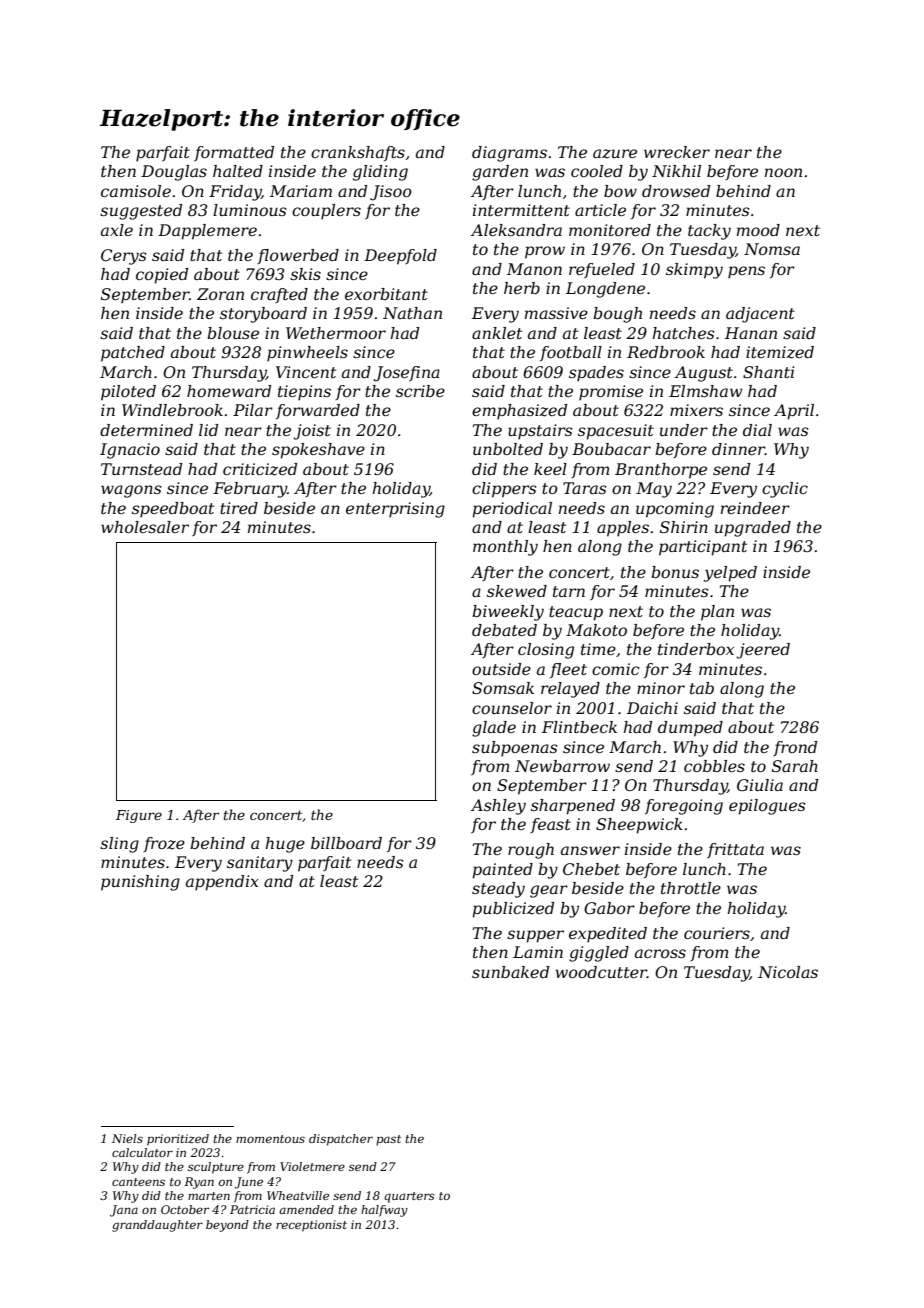 This screenshot has width=924, height=1308. I want to click on apples, so click(623, 529).
